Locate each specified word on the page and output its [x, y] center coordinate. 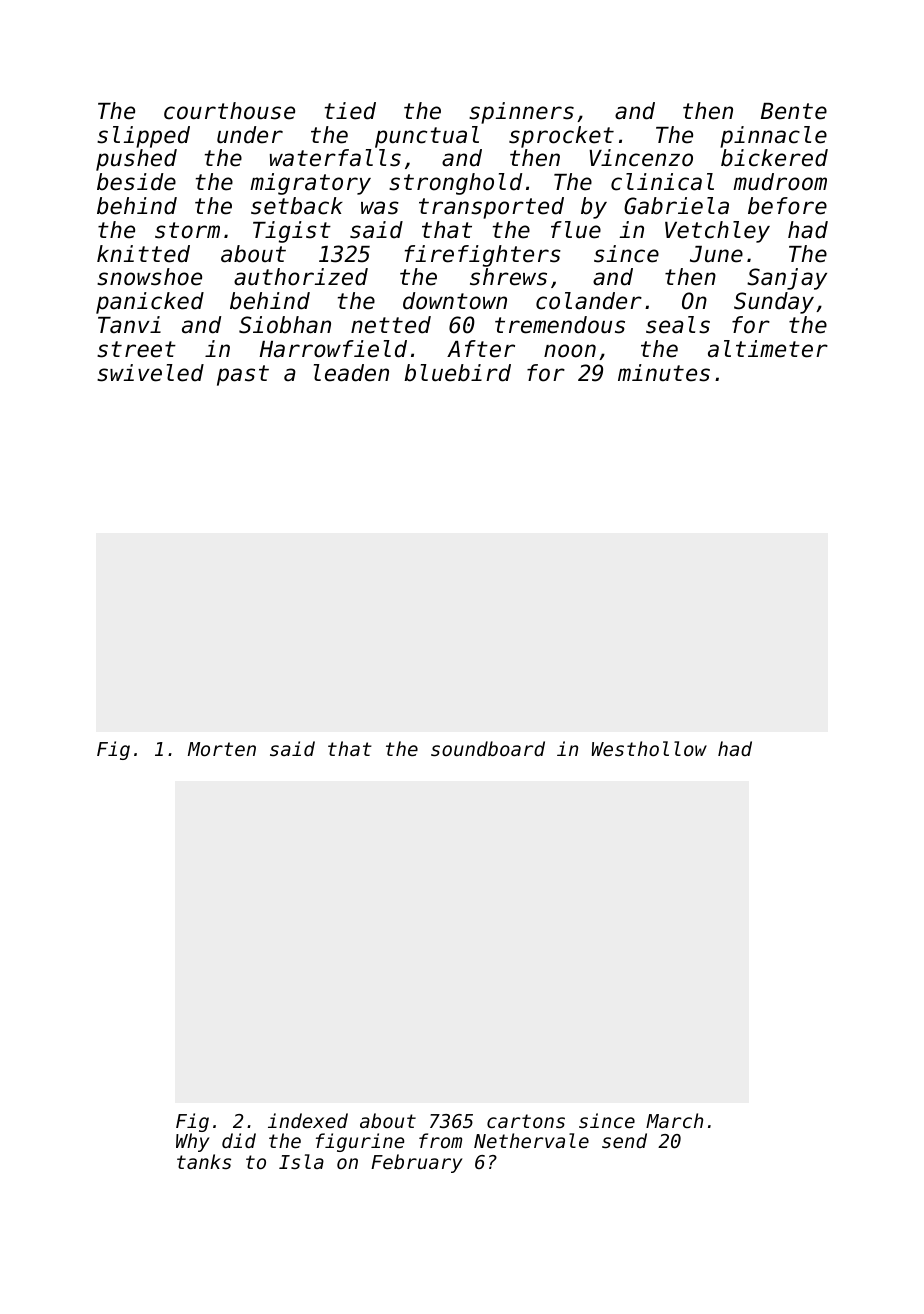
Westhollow [649, 748]
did [239, 1140]
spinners [521, 113]
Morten [222, 749]
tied [350, 111]
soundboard [488, 748]
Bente [794, 111]
